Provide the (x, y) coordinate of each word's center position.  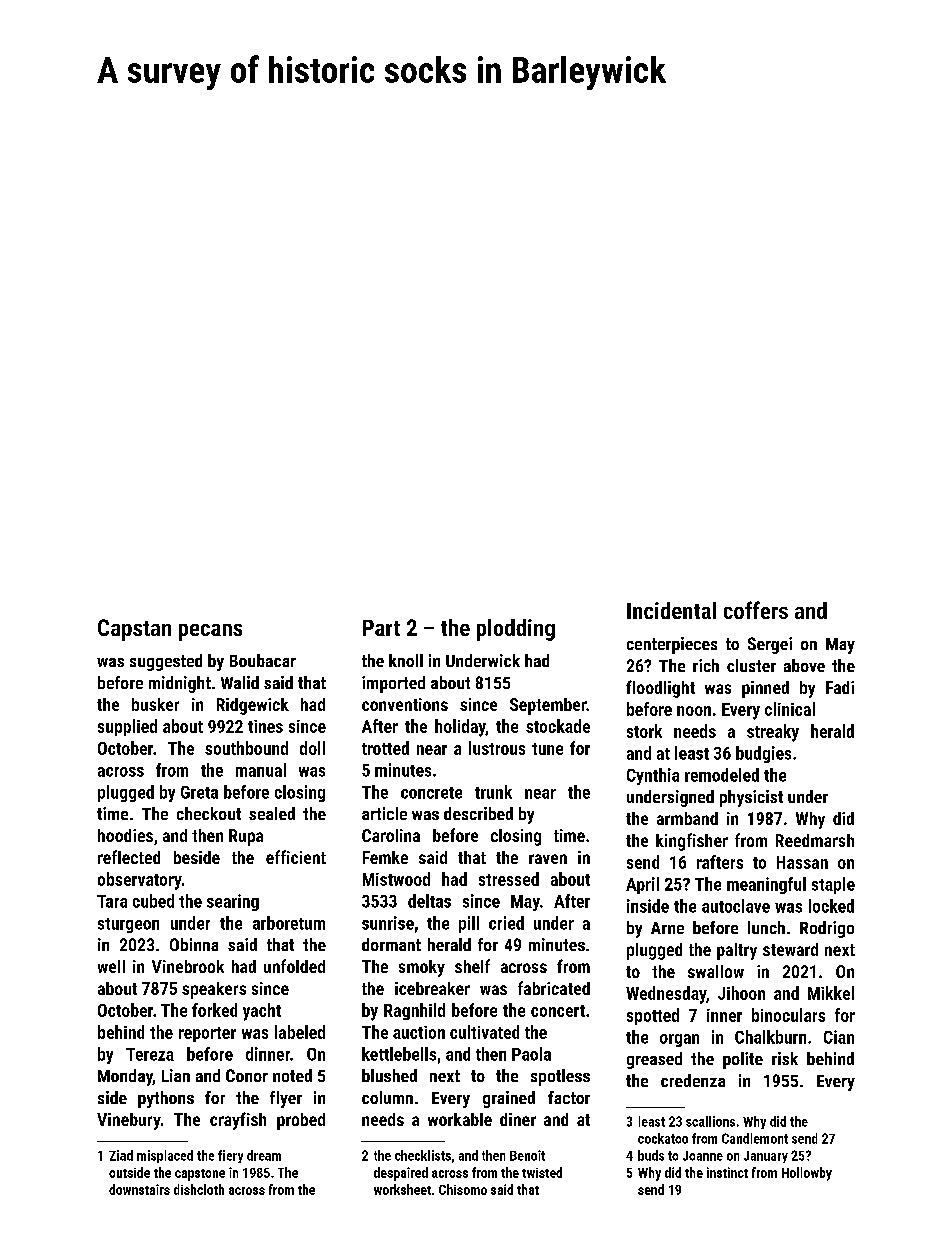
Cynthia (653, 776)
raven (548, 859)
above (804, 665)
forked (214, 1010)
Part (381, 628)
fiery (230, 1156)
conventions (405, 704)
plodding (516, 630)
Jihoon (741, 993)
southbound (246, 748)
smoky (422, 968)
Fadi (840, 687)
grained (509, 1099)
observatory (140, 881)
